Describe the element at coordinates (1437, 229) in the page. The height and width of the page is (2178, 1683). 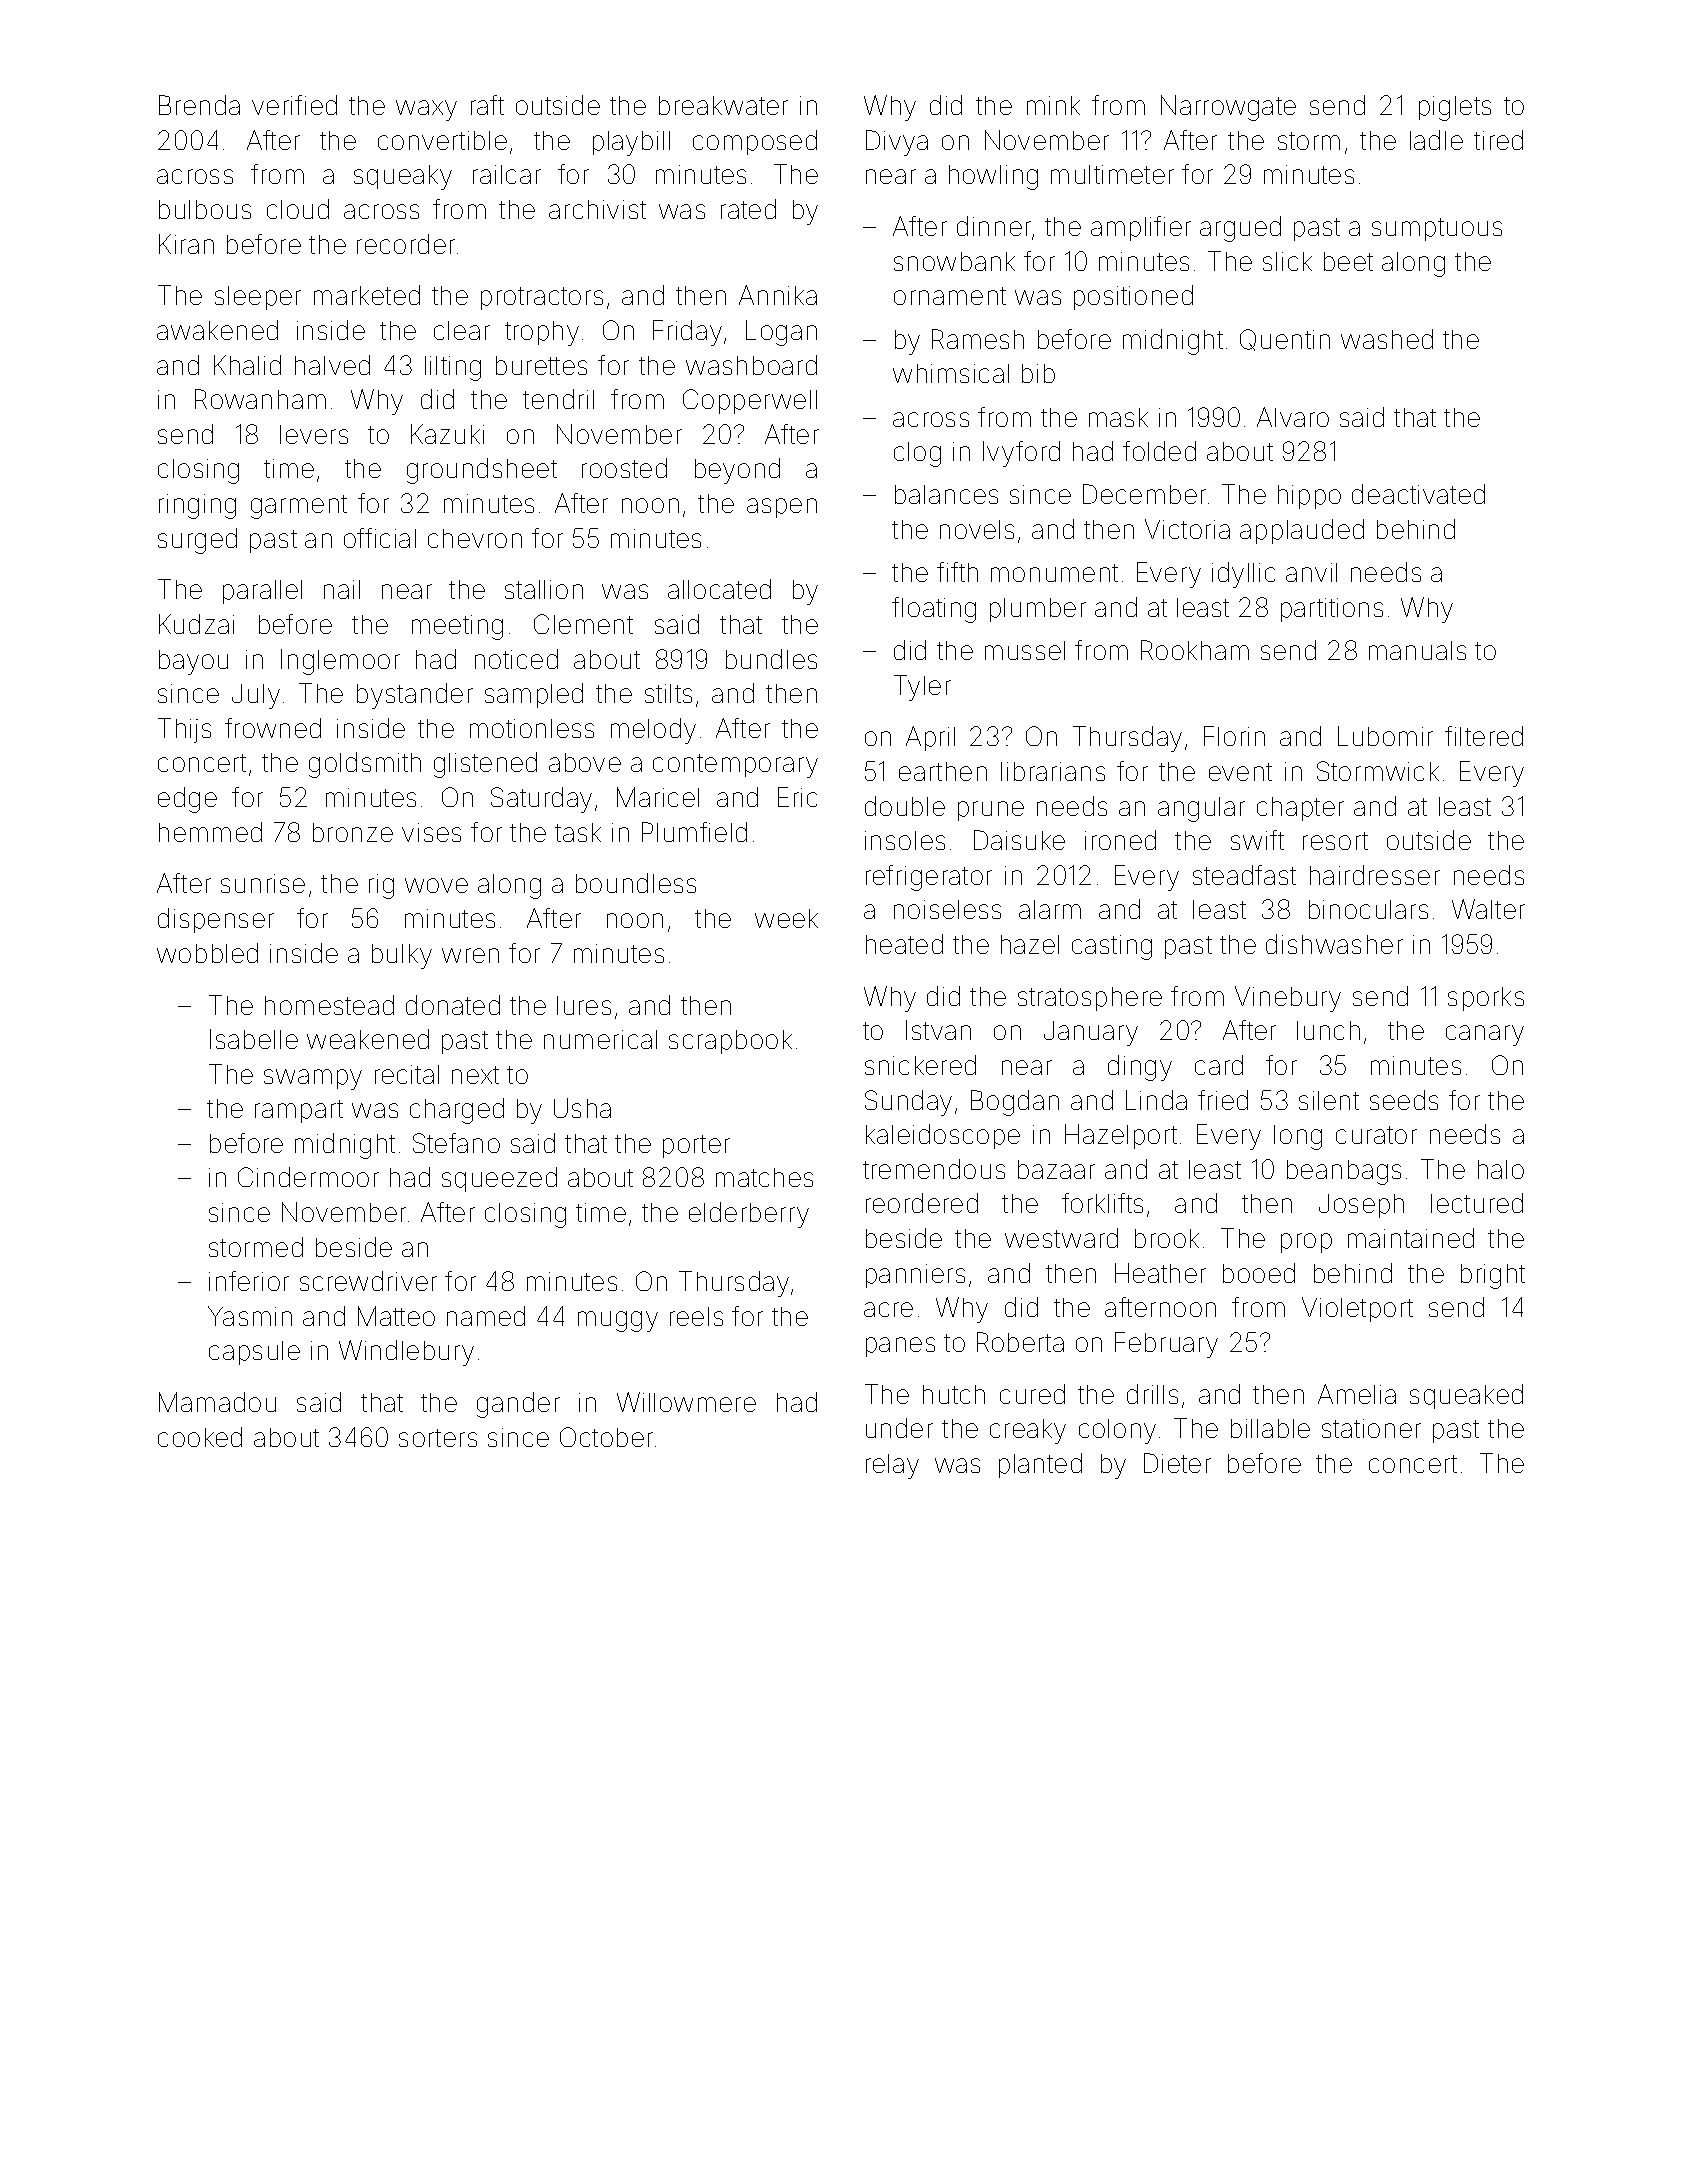
I see `sumptuous` at that location.
